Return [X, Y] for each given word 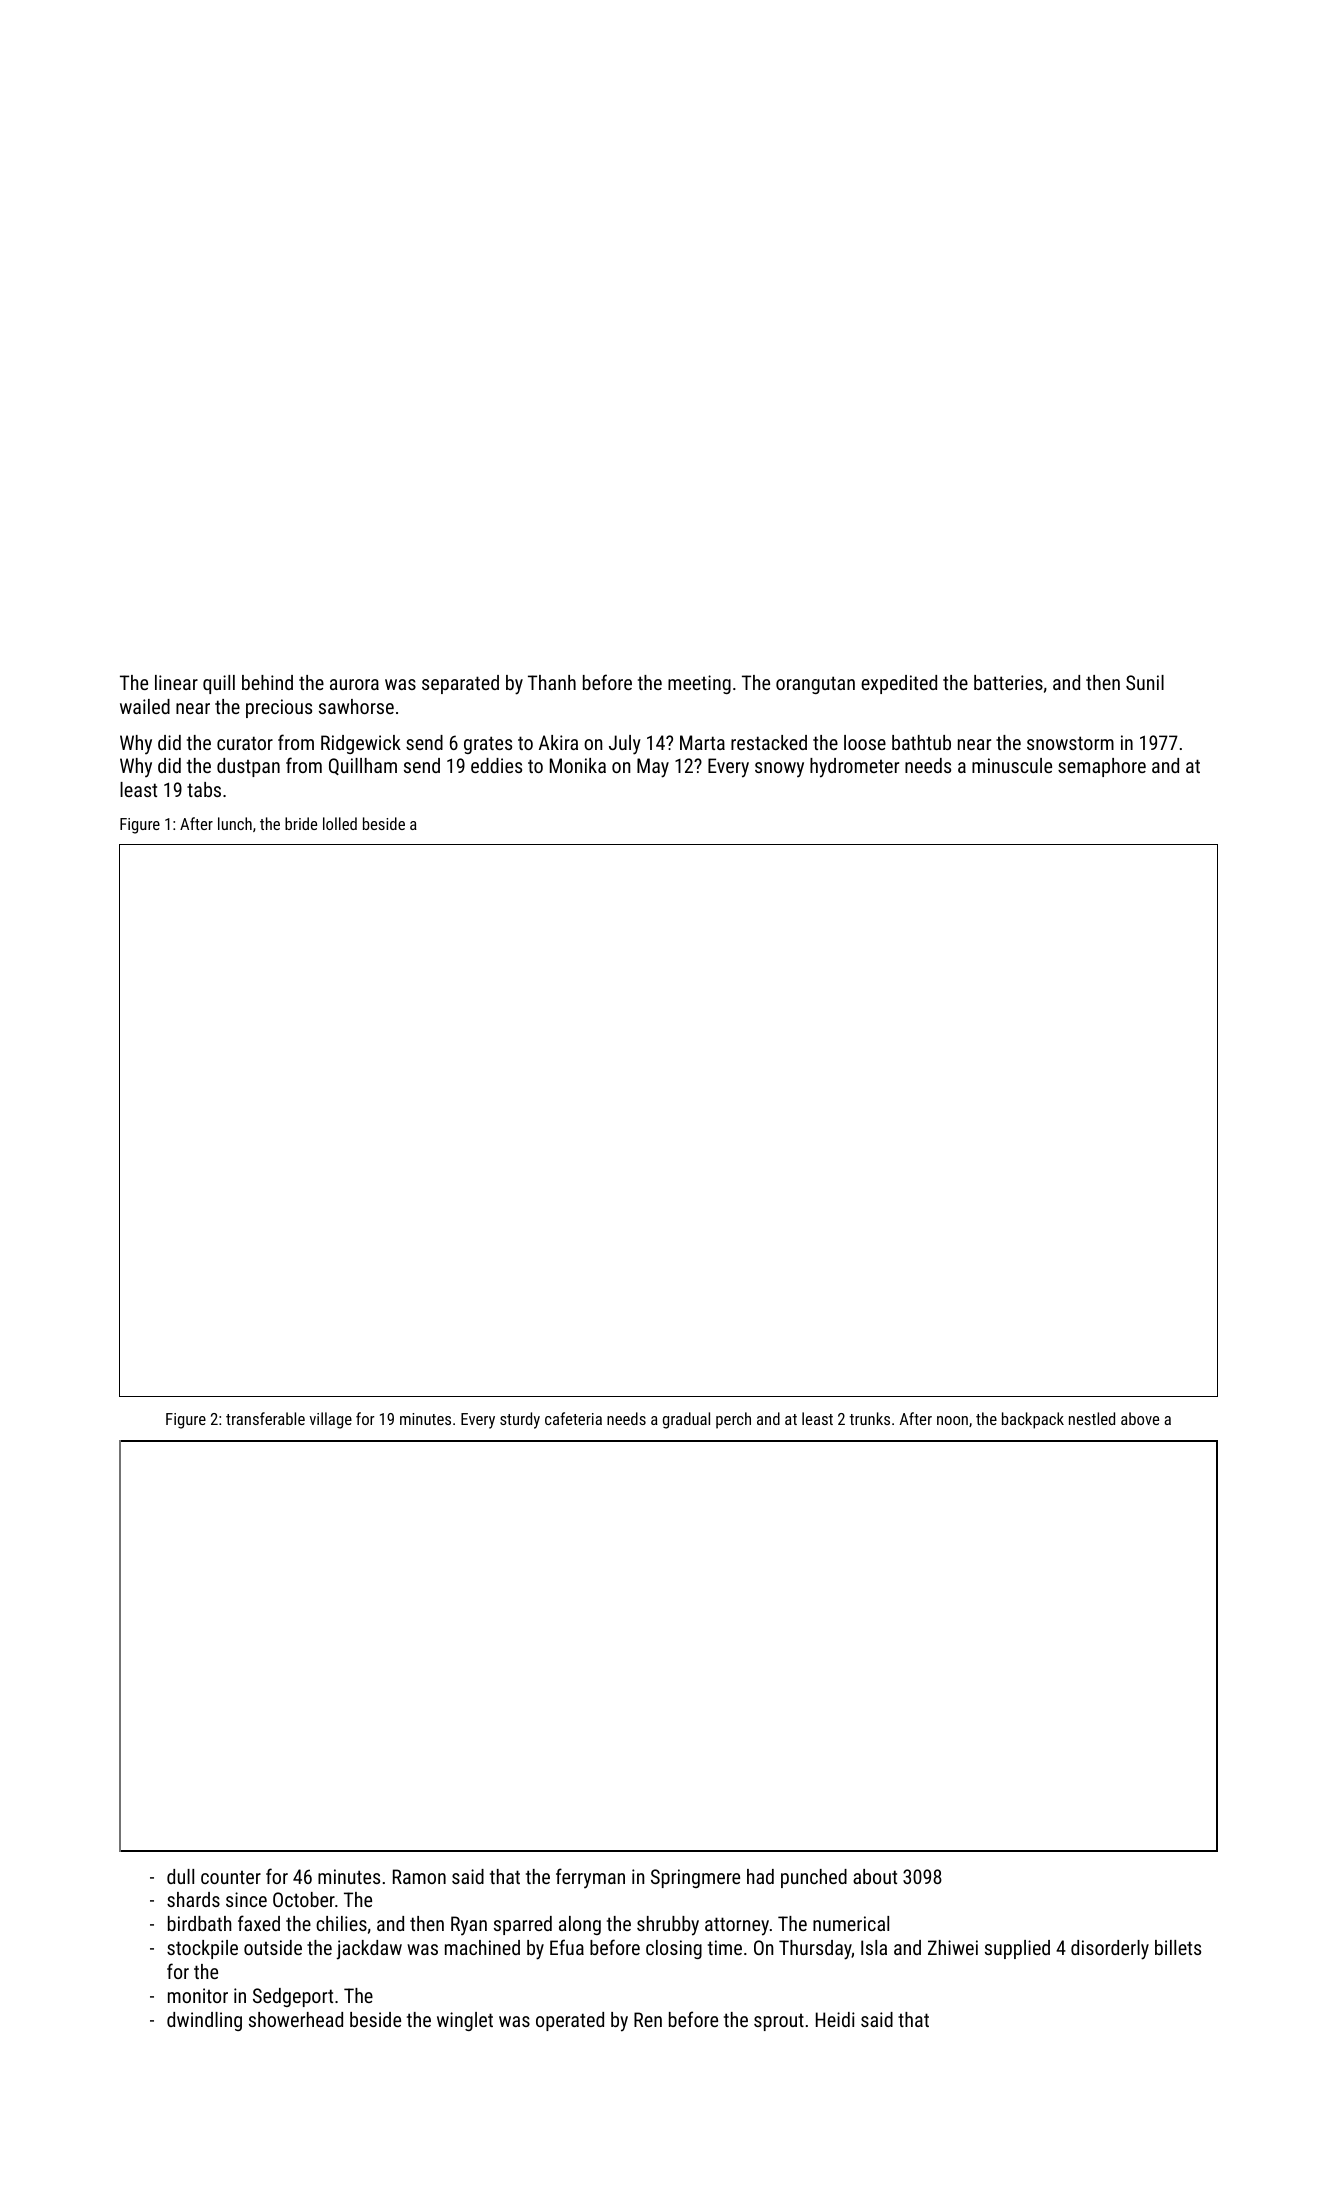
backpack [1033, 1420]
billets [1178, 1947]
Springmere [695, 1878]
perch [733, 1420]
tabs [204, 789]
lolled [340, 823]
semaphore [1102, 767]
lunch [235, 823]
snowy [779, 769]
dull [180, 1876]
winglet [465, 2021]
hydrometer [854, 768]
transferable [265, 1418]
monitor [198, 1995]
